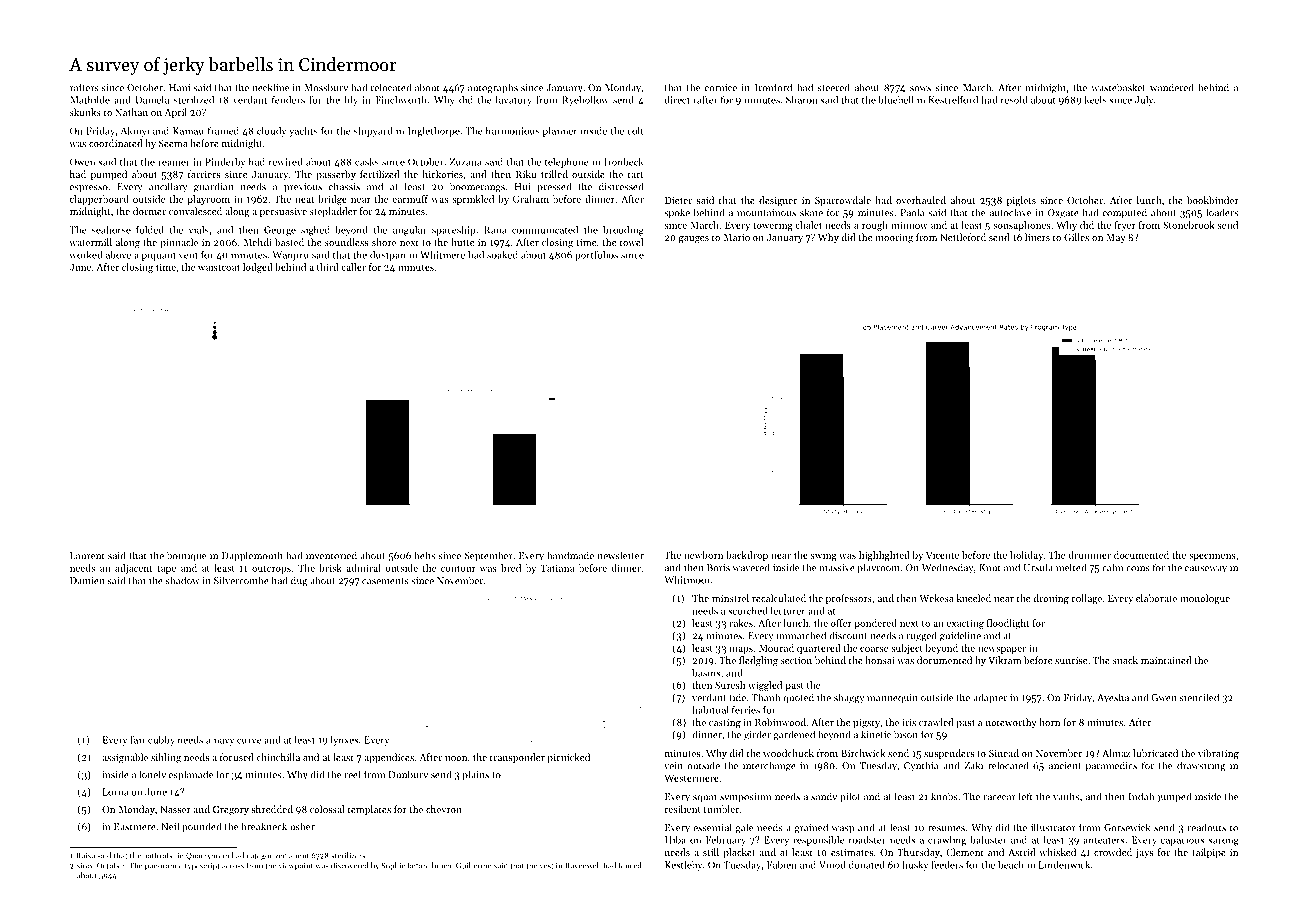 Image resolution: width=1308 pixels, height=924 pixels. I want to click on piglets, so click(1021, 201).
